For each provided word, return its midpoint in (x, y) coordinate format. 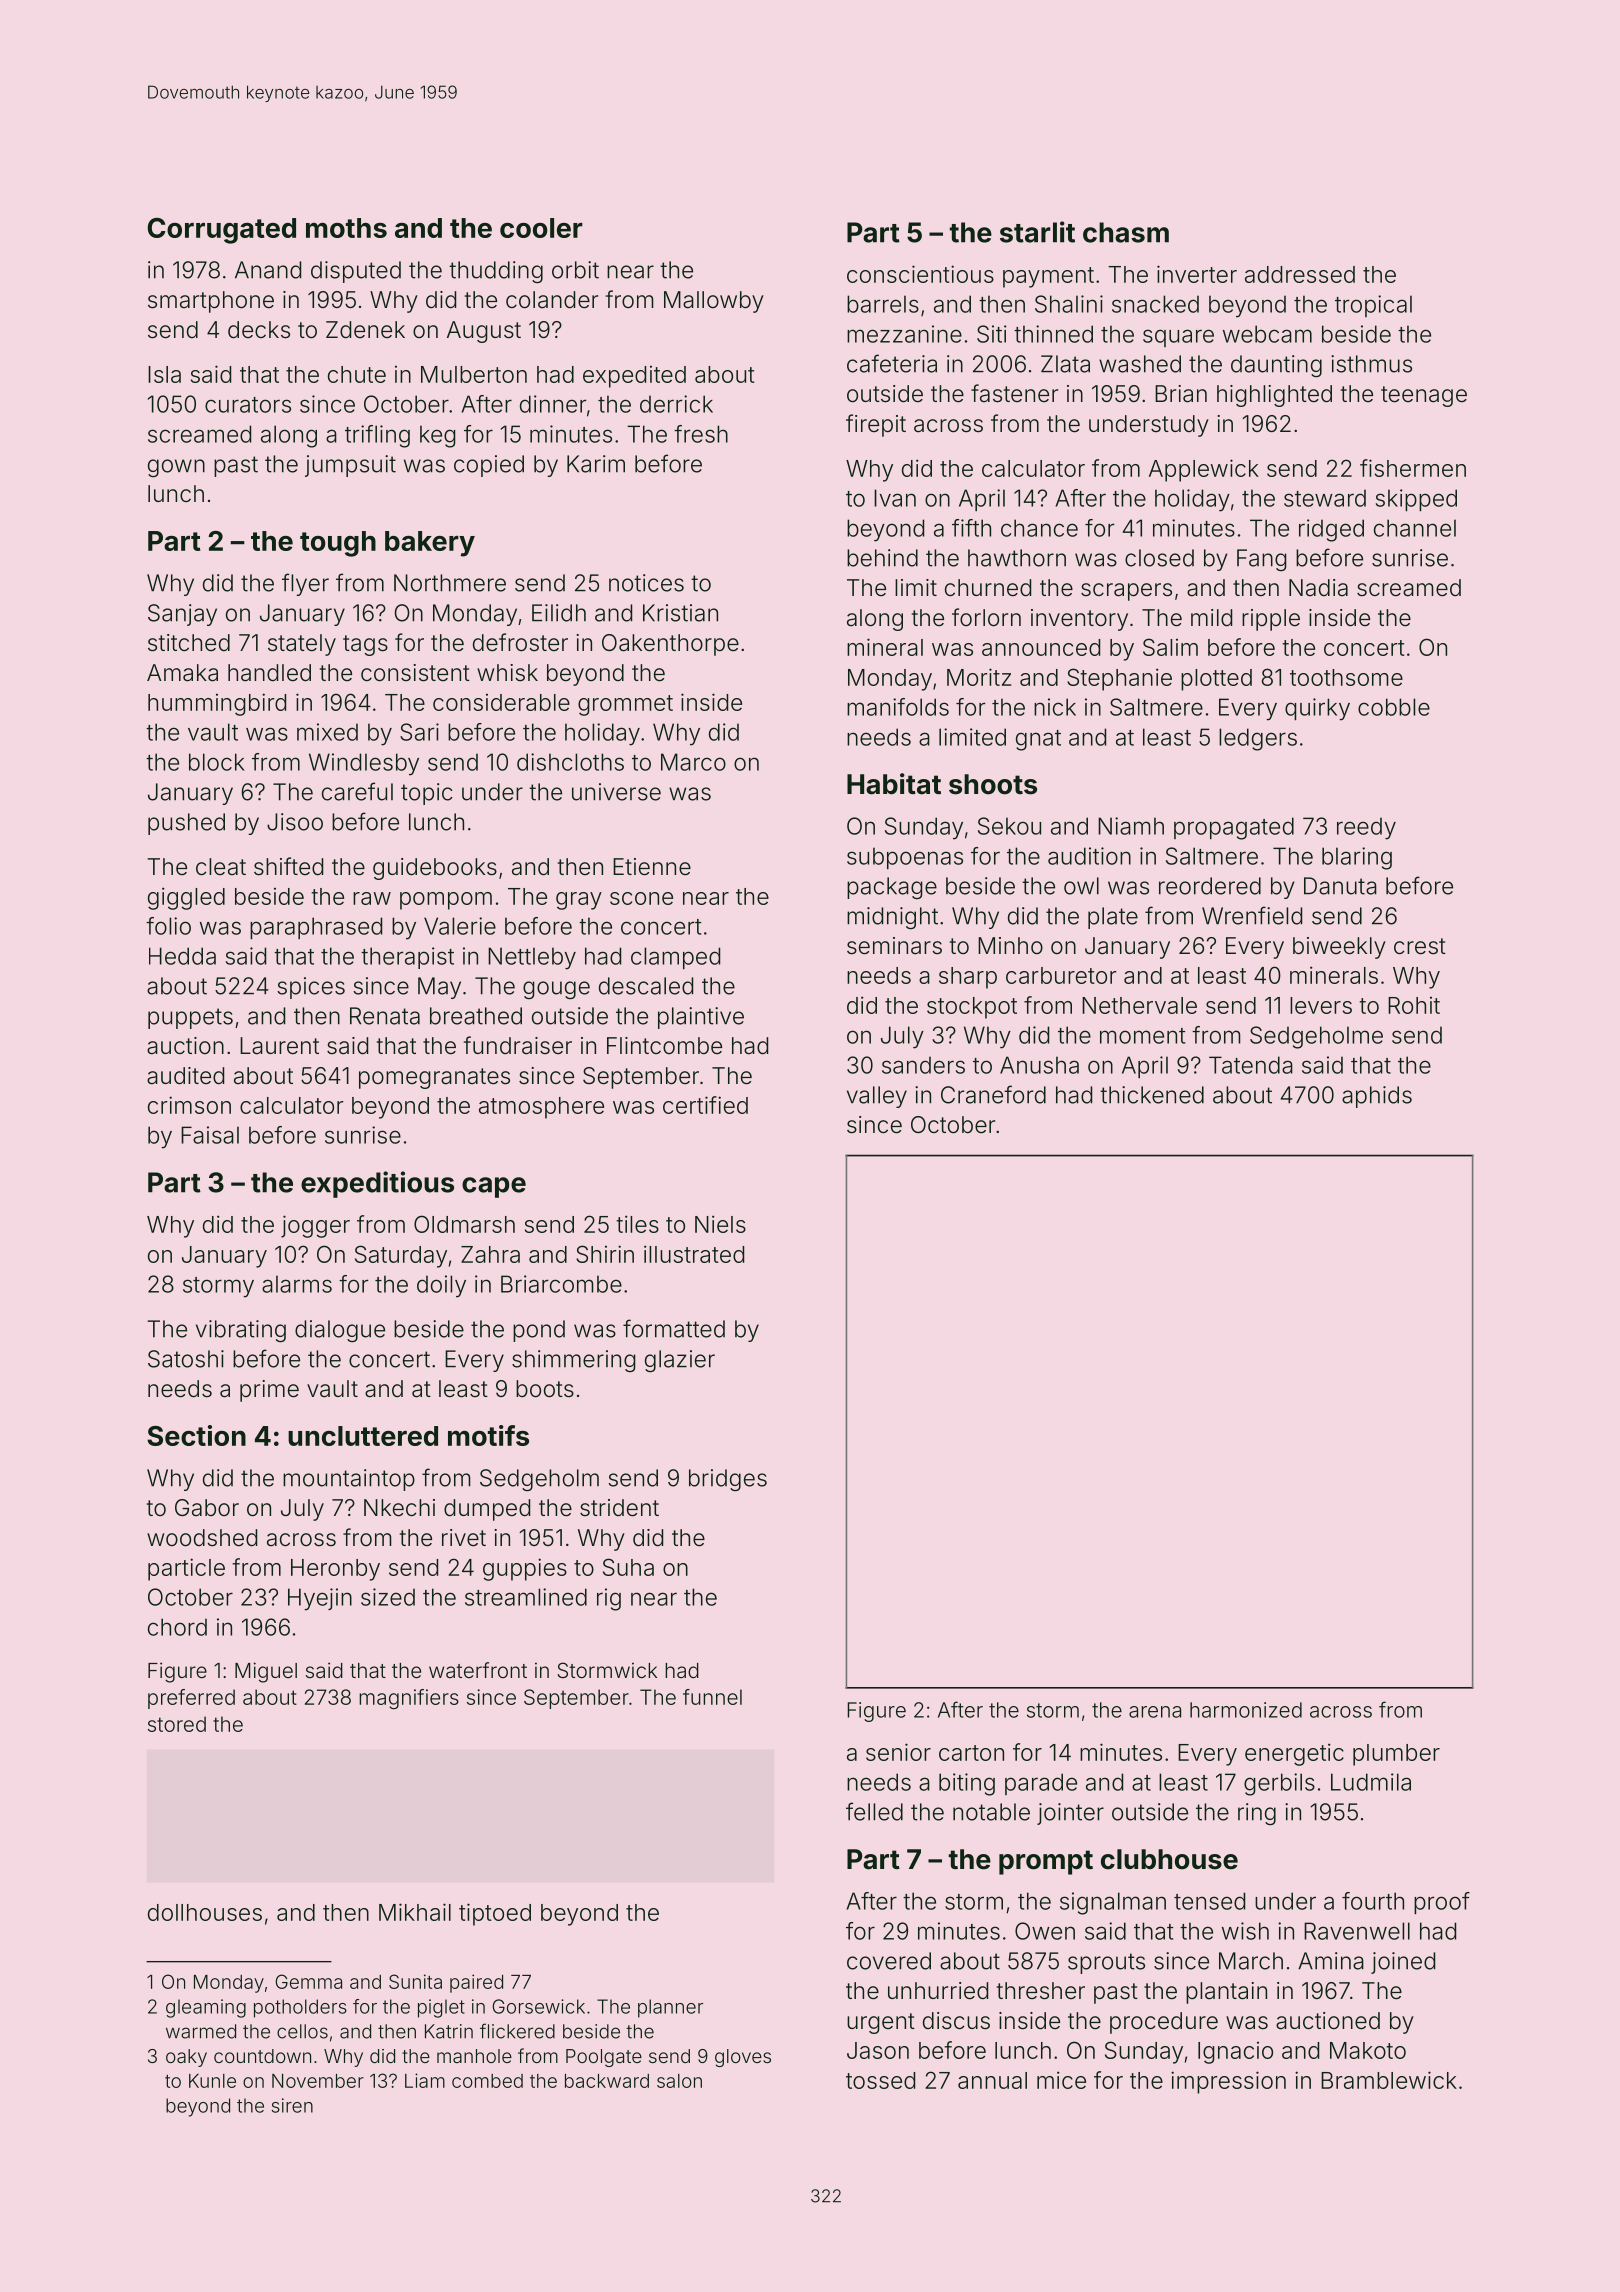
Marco (693, 762)
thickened (1152, 1095)
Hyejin (320, 1599)
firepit (876, 425)
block (217, 762)
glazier (680, 1361)
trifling (377, 436)
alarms (297, 1284)
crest (1420, 946)
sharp (968, 978)
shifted (288, 866)
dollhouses (205, 1912)
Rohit (1414, 1005)
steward (1325, 498)
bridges (728, 1480)
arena (1155, 1712)
